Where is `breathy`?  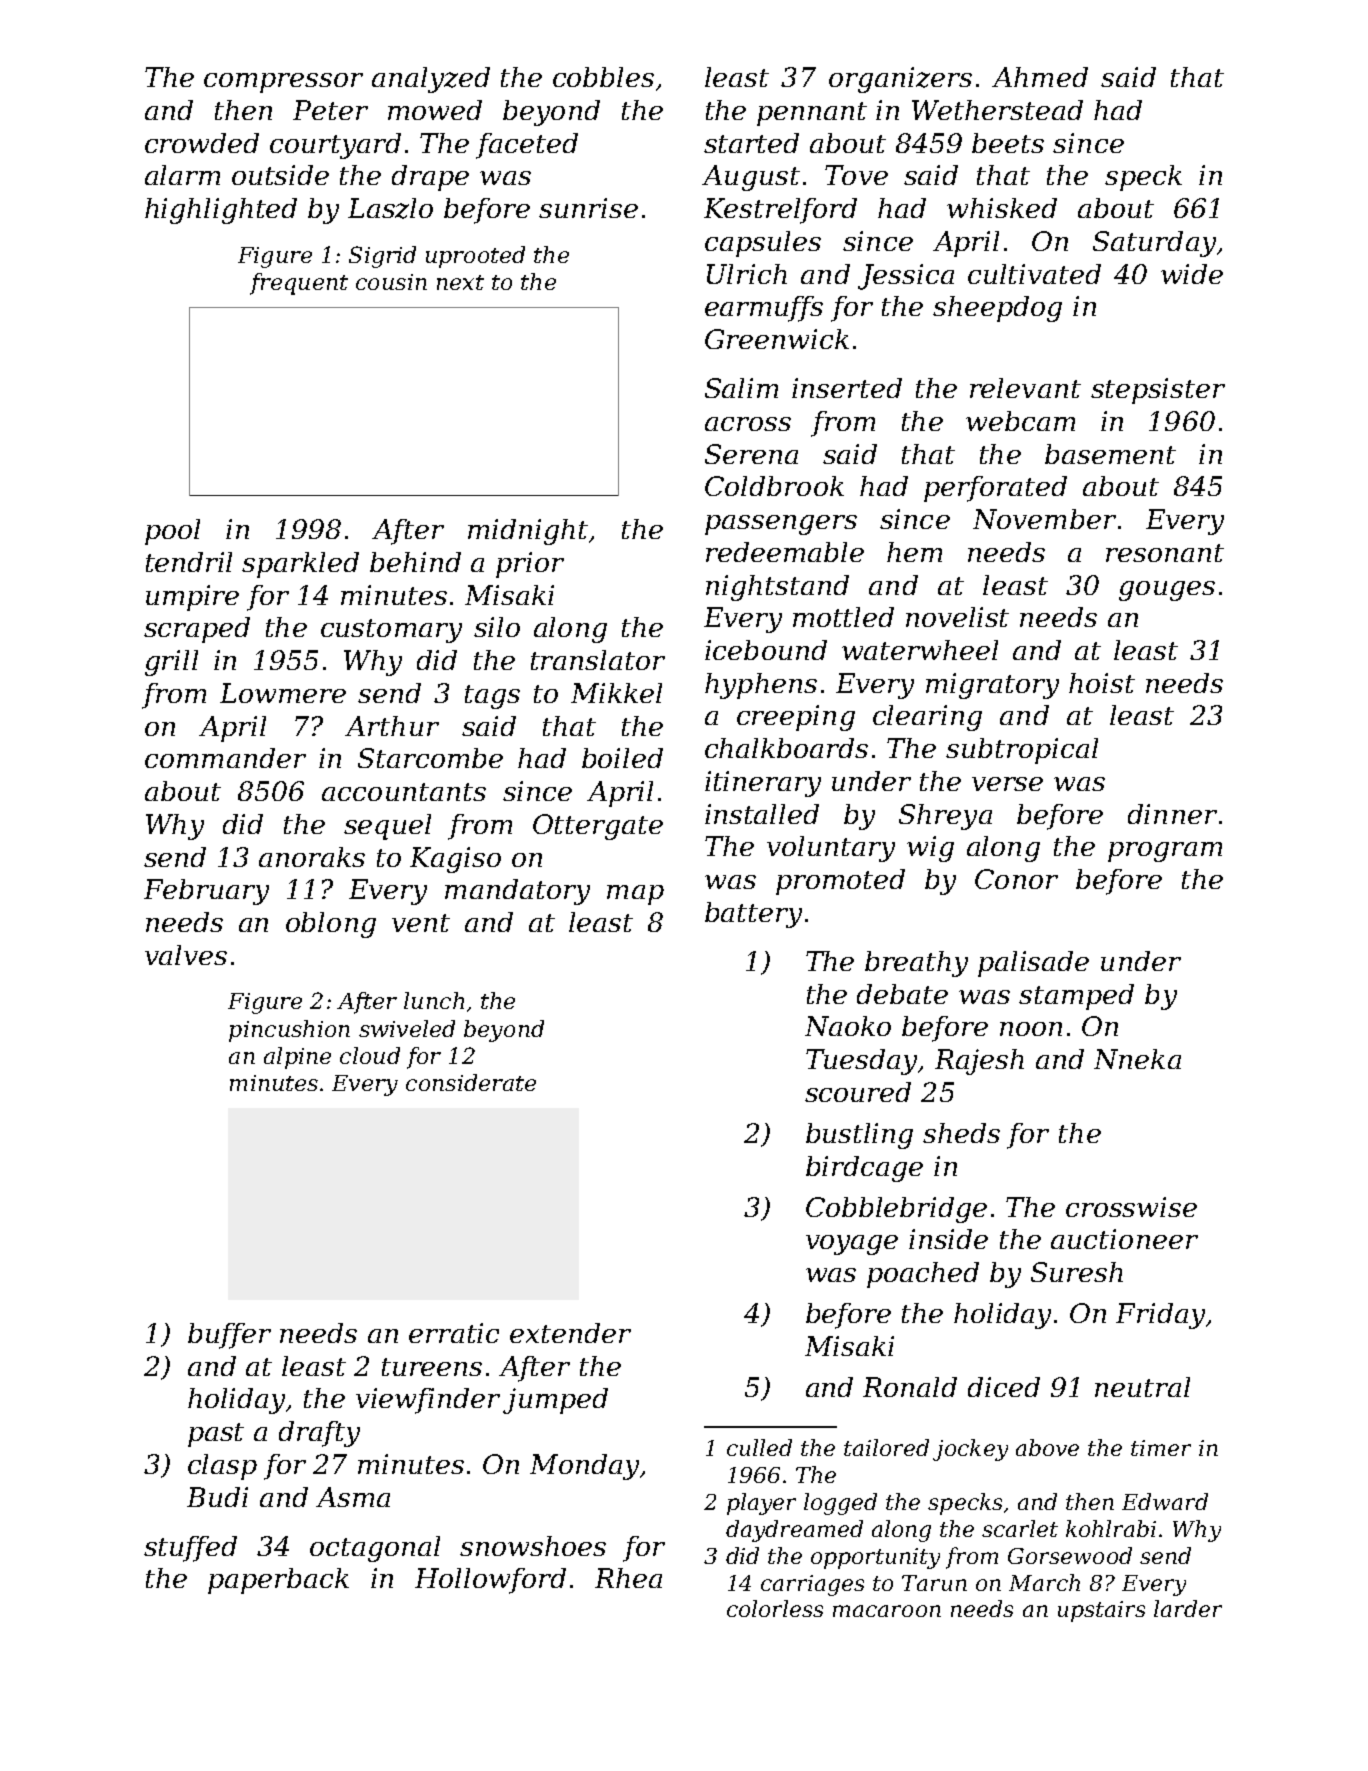 breathy is located at coordinates (916, 964).
